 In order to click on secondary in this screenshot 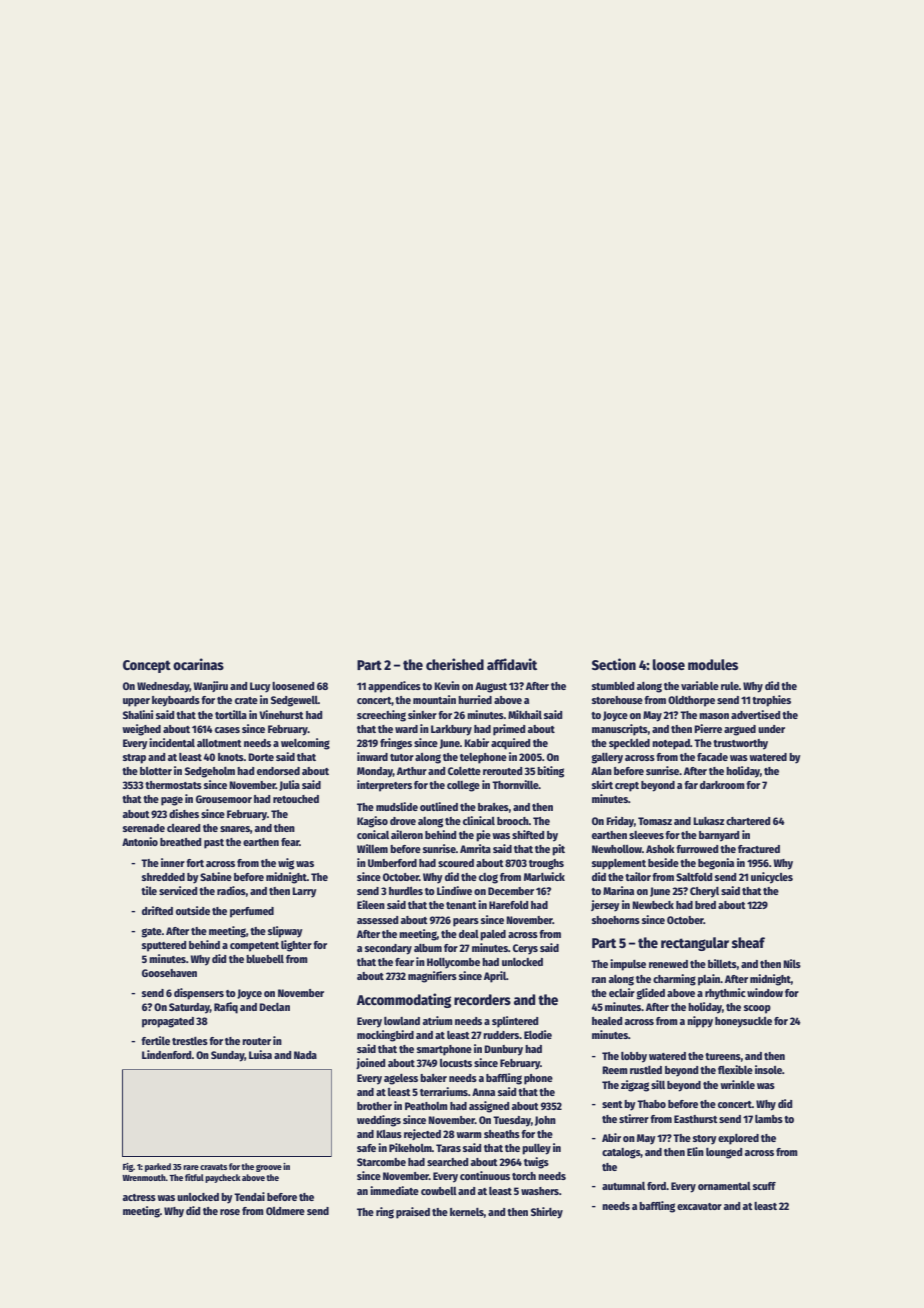, I will do `click(388, 949)`.
